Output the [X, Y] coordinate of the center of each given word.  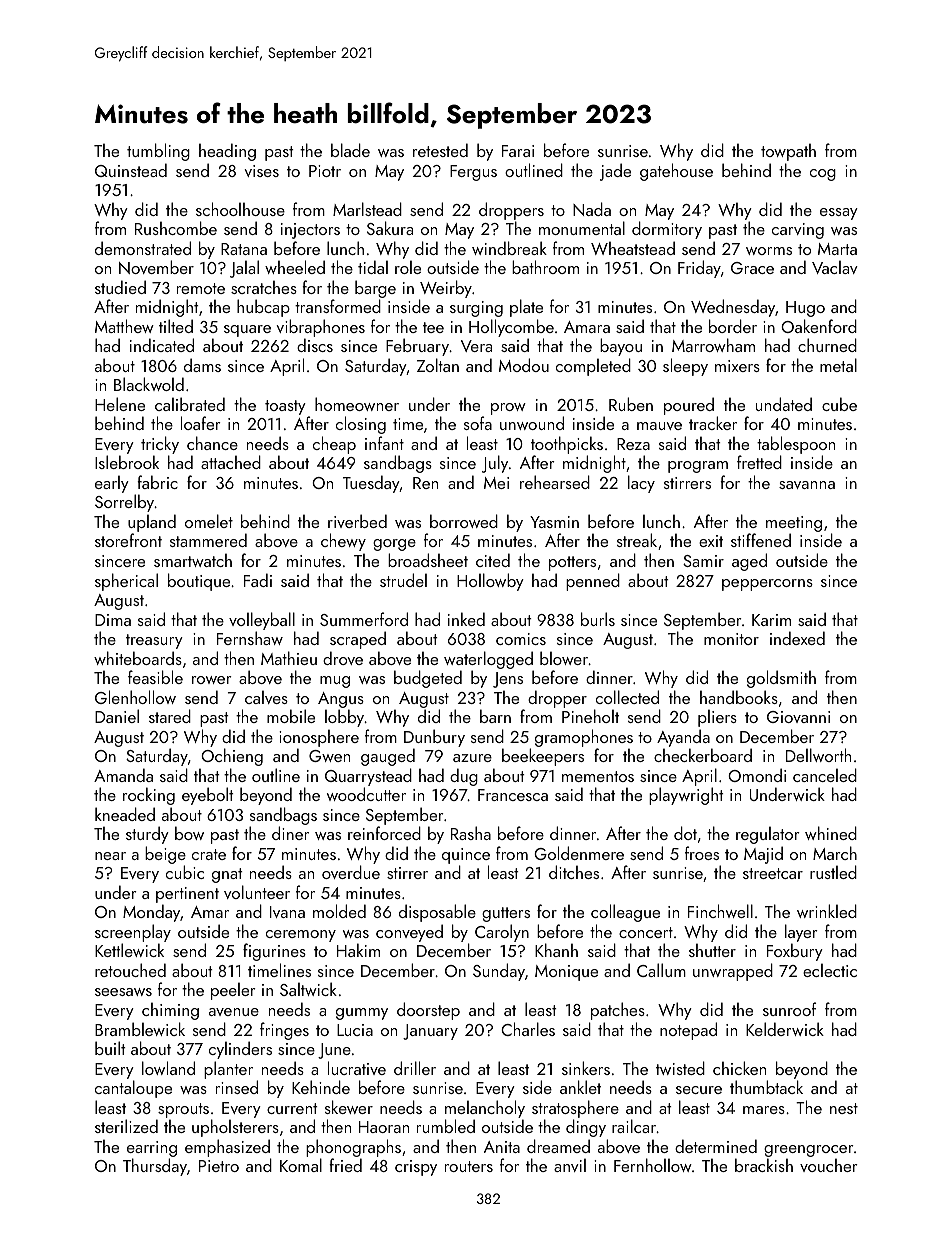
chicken [739, 1068]
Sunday [499, 972]
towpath [788, 152]
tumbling [158, 152]
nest [844, 1108]
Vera [476, 346]
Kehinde [321, 1087]
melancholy [485, 1109]
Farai [518, 151]
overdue [351, 872]
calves [266, 697]
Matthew [124, 326]
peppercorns [767, 585]
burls [598, 619]
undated [784, 404]
